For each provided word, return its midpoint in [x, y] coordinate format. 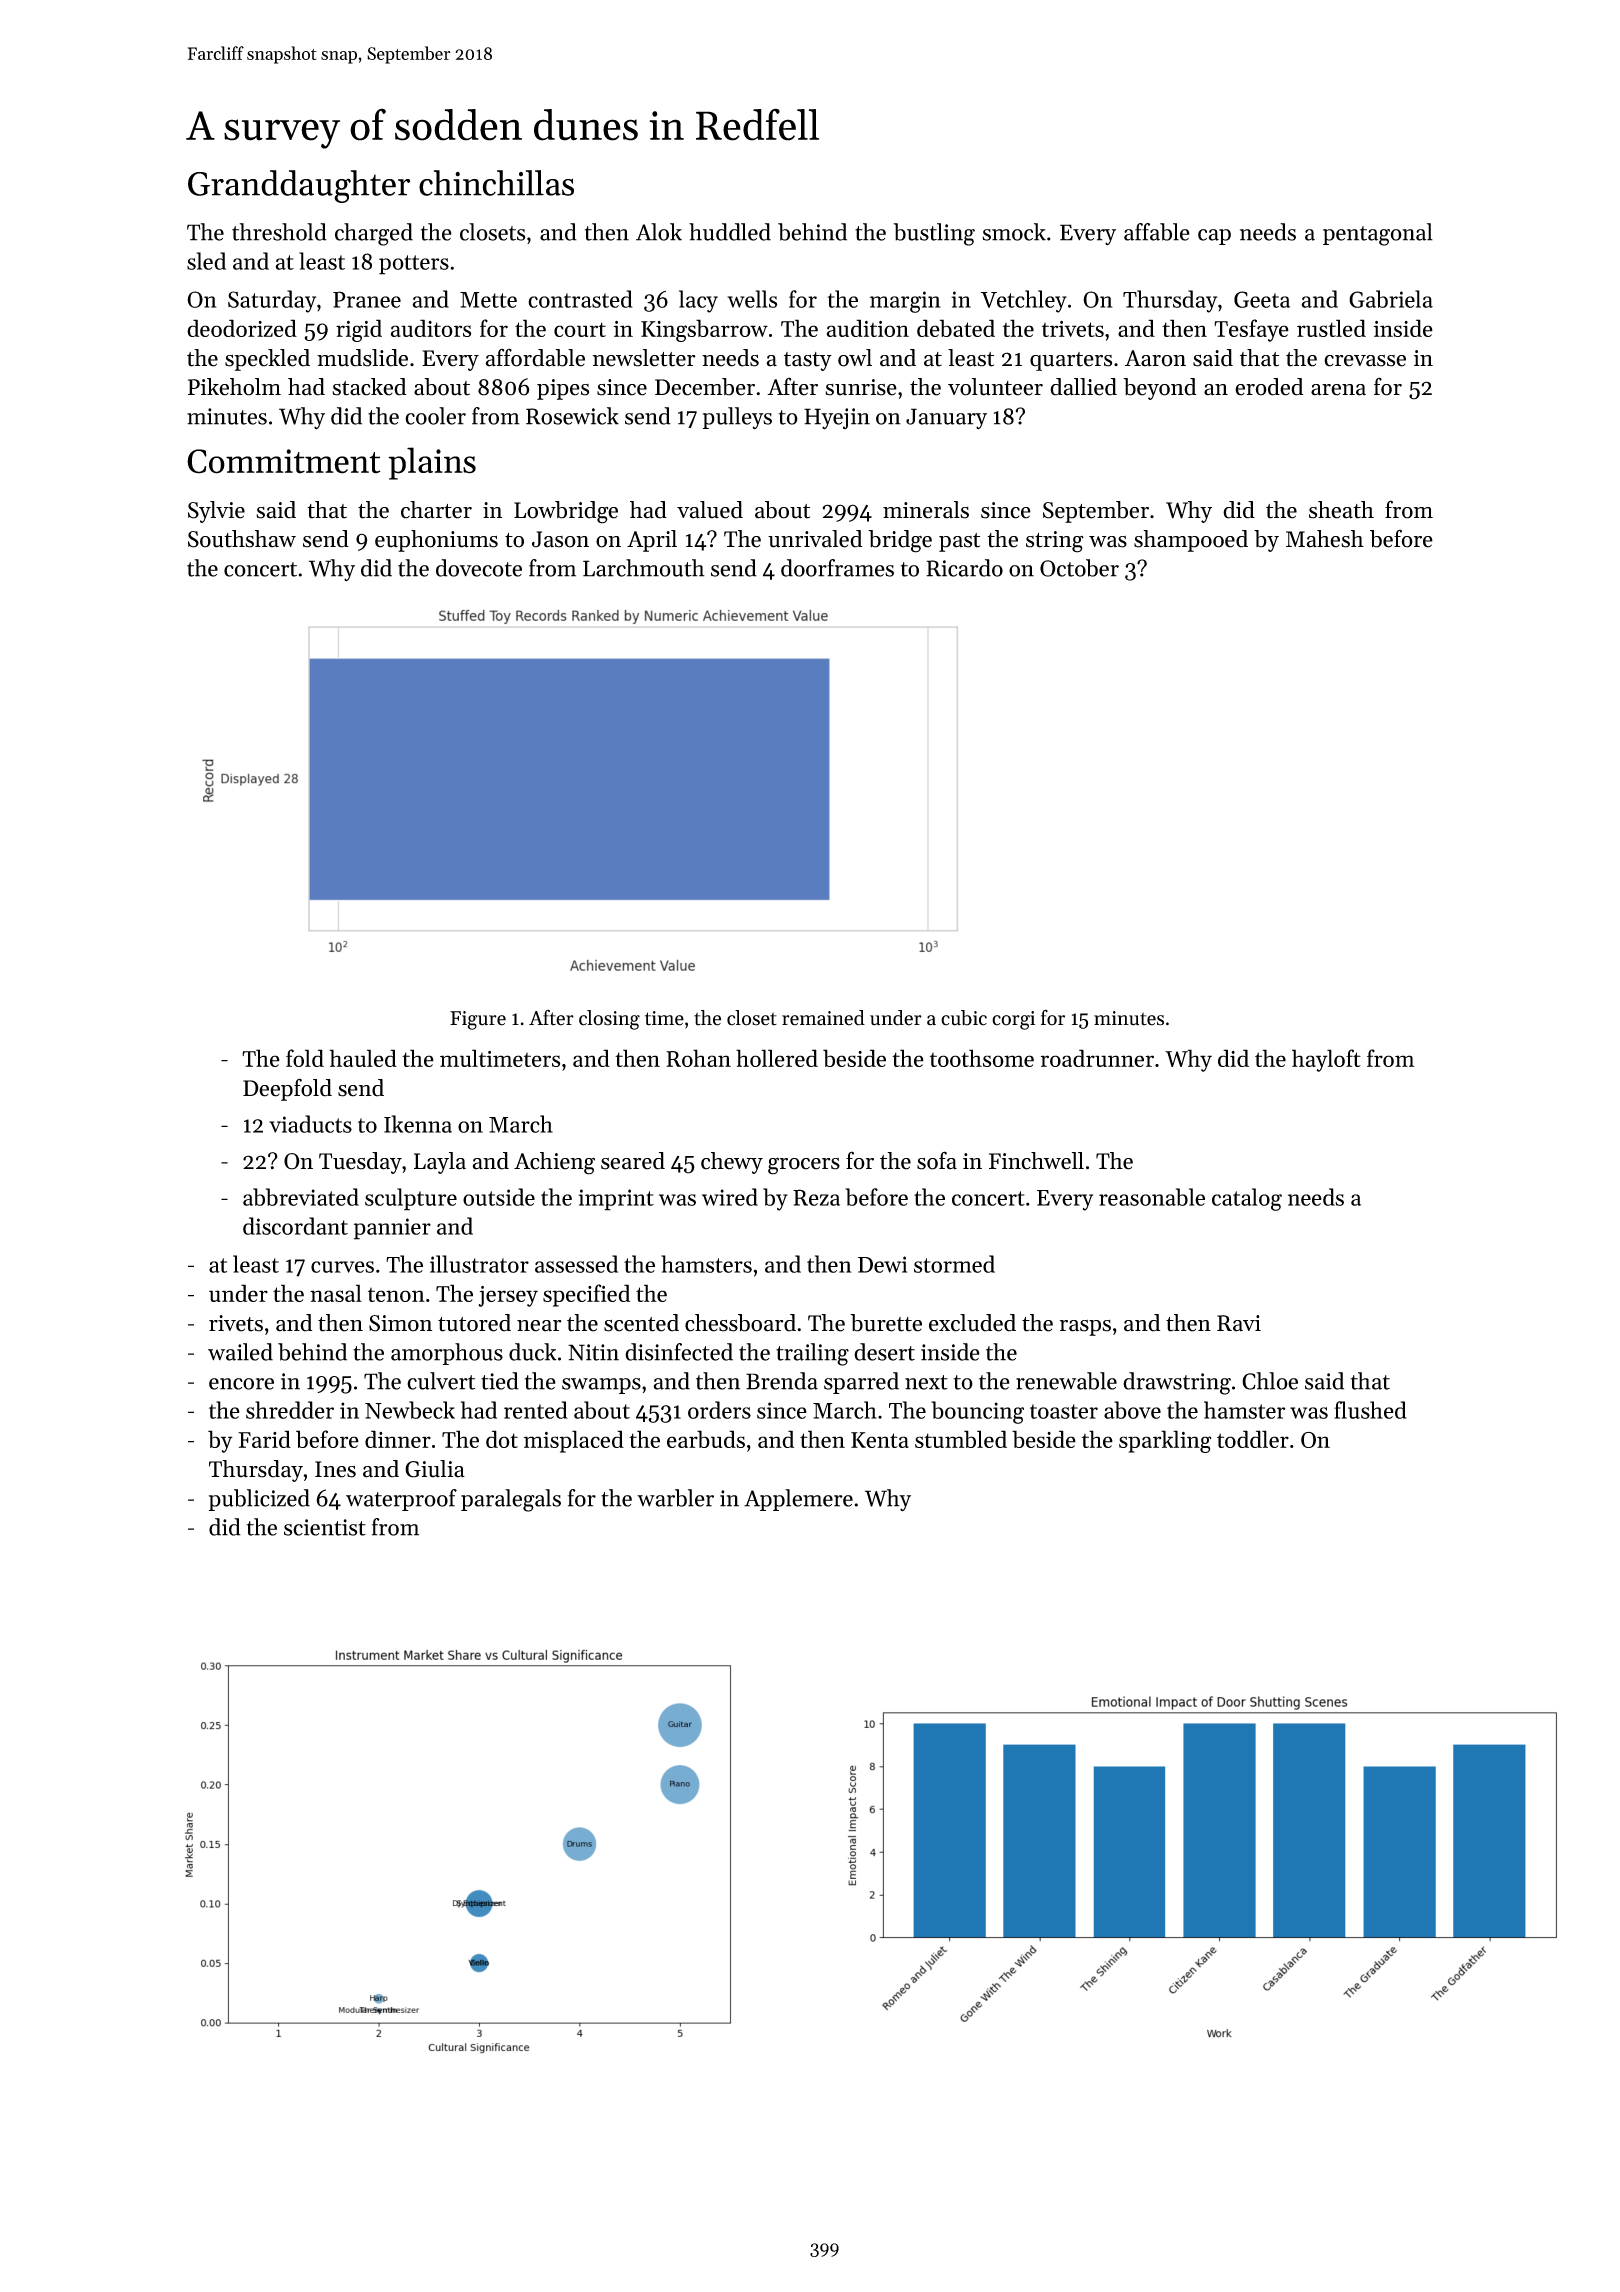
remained [823, 1018]
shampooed [1191, 541]
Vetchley [1024, 301]
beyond [1159, 389]
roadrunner [1097, 1058]
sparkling [1165, 1441]
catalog [1247, 1199]
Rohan [698, 1058]
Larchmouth [644, 568]
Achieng [554, 1163]
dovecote [479, 568]
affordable [535, 357]
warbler [675, 1498]
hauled [363, 1058]
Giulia [435, 1469]
